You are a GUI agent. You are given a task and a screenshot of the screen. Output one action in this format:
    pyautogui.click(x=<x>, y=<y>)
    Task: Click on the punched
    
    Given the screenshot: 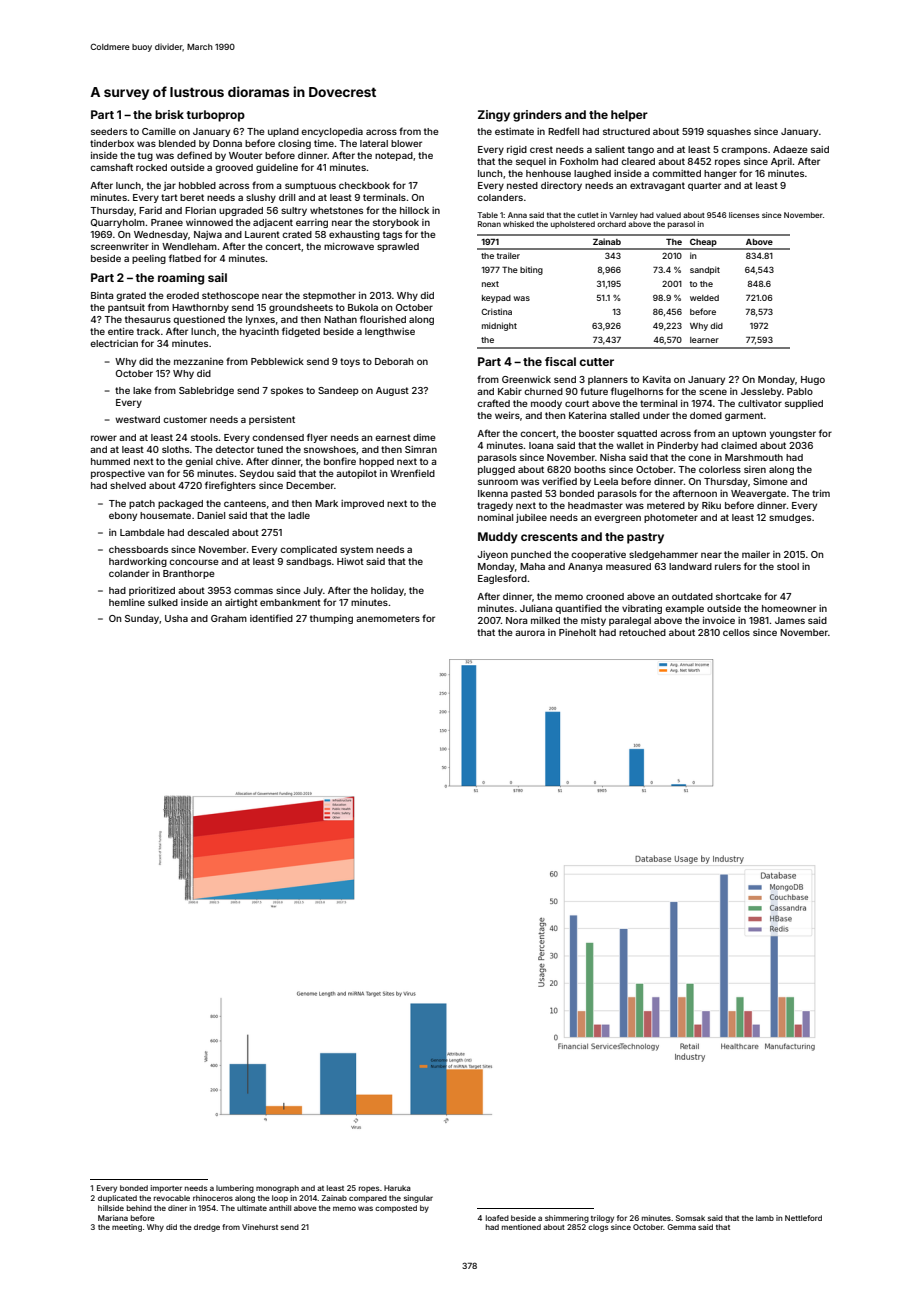 What is the action you would take?
    pyautogui.click(x=531, y=555)
